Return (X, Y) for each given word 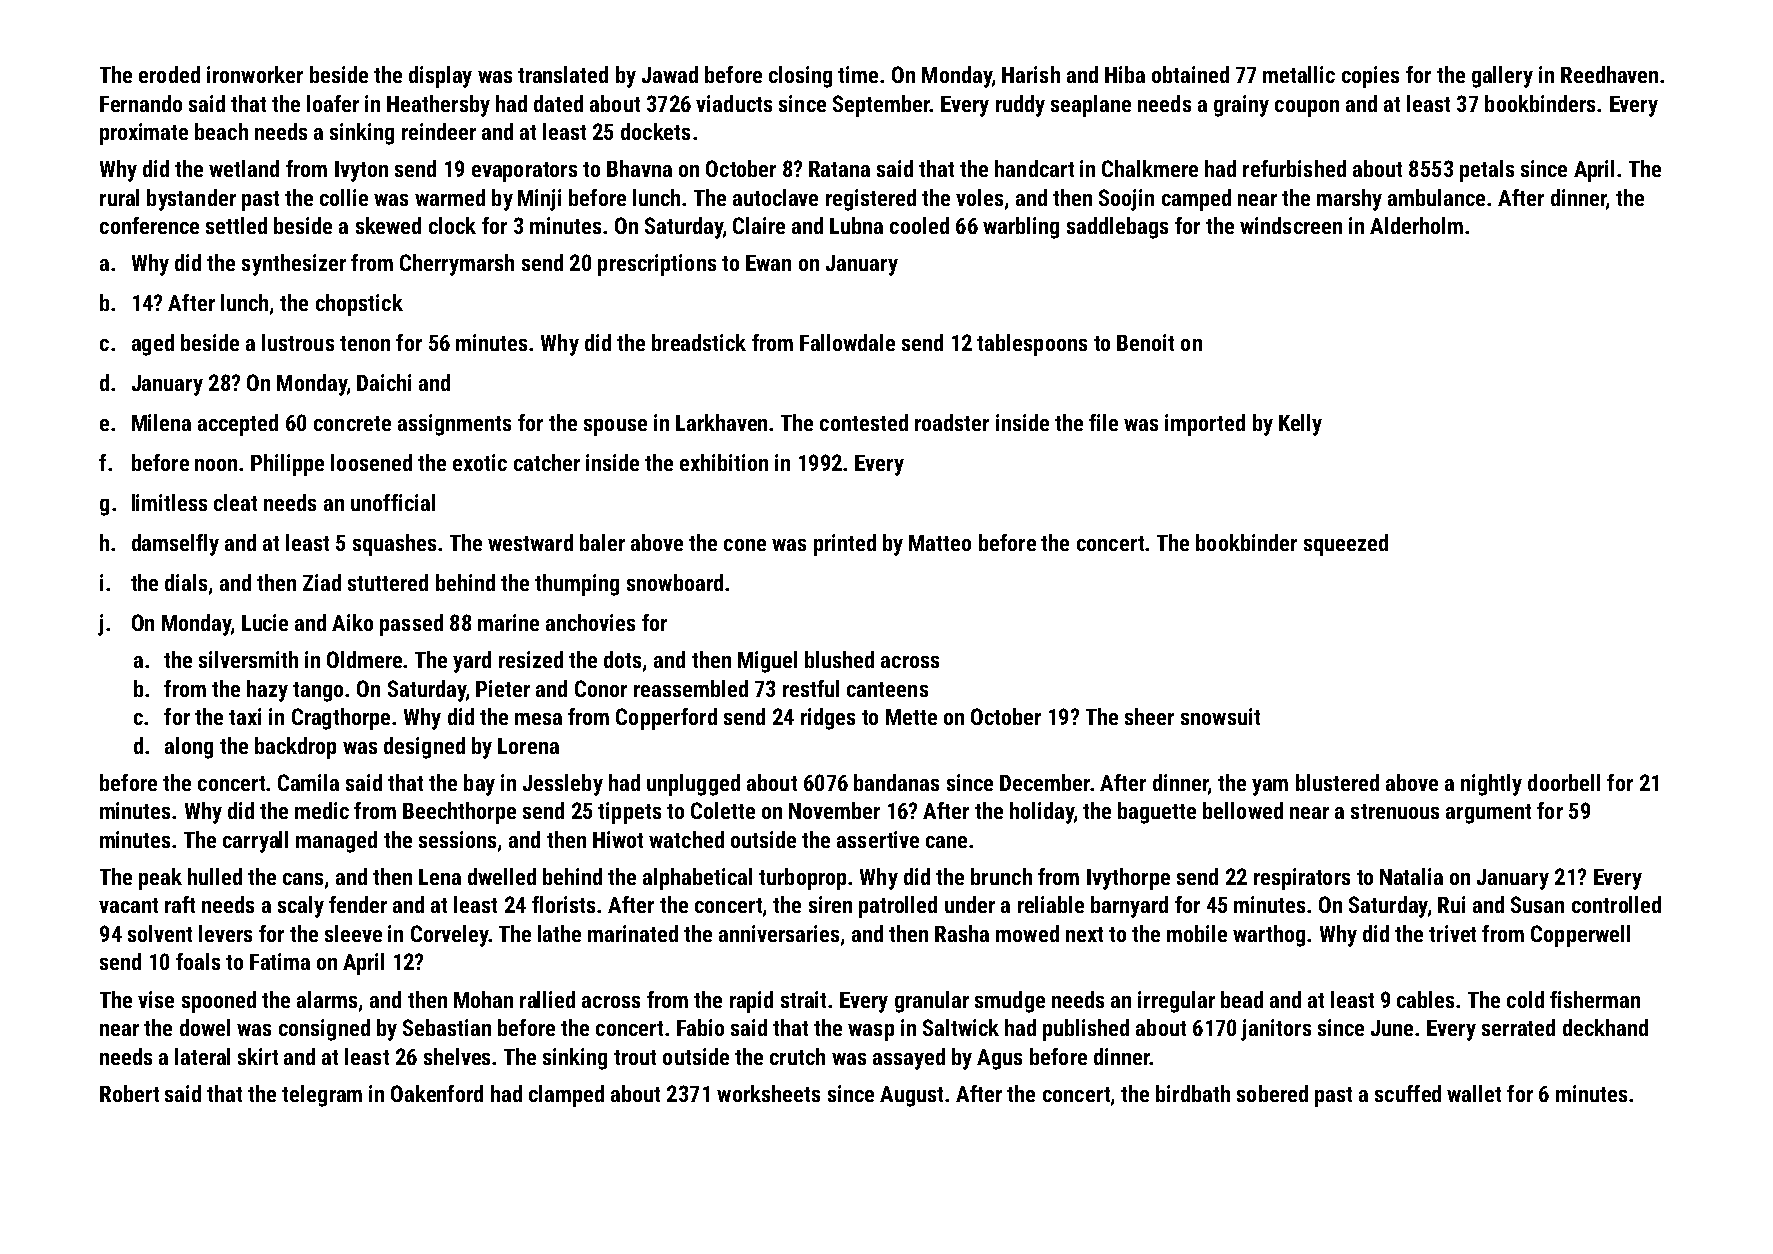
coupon (1307, 108)
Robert (129, 1093)
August (911, 1096)
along (189, 748)
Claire (759, 225)
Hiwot (618, 839)
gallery (1502, 77)
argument (1488, 814)
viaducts (734, 103)
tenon (365, 343)
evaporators (524, 172)
